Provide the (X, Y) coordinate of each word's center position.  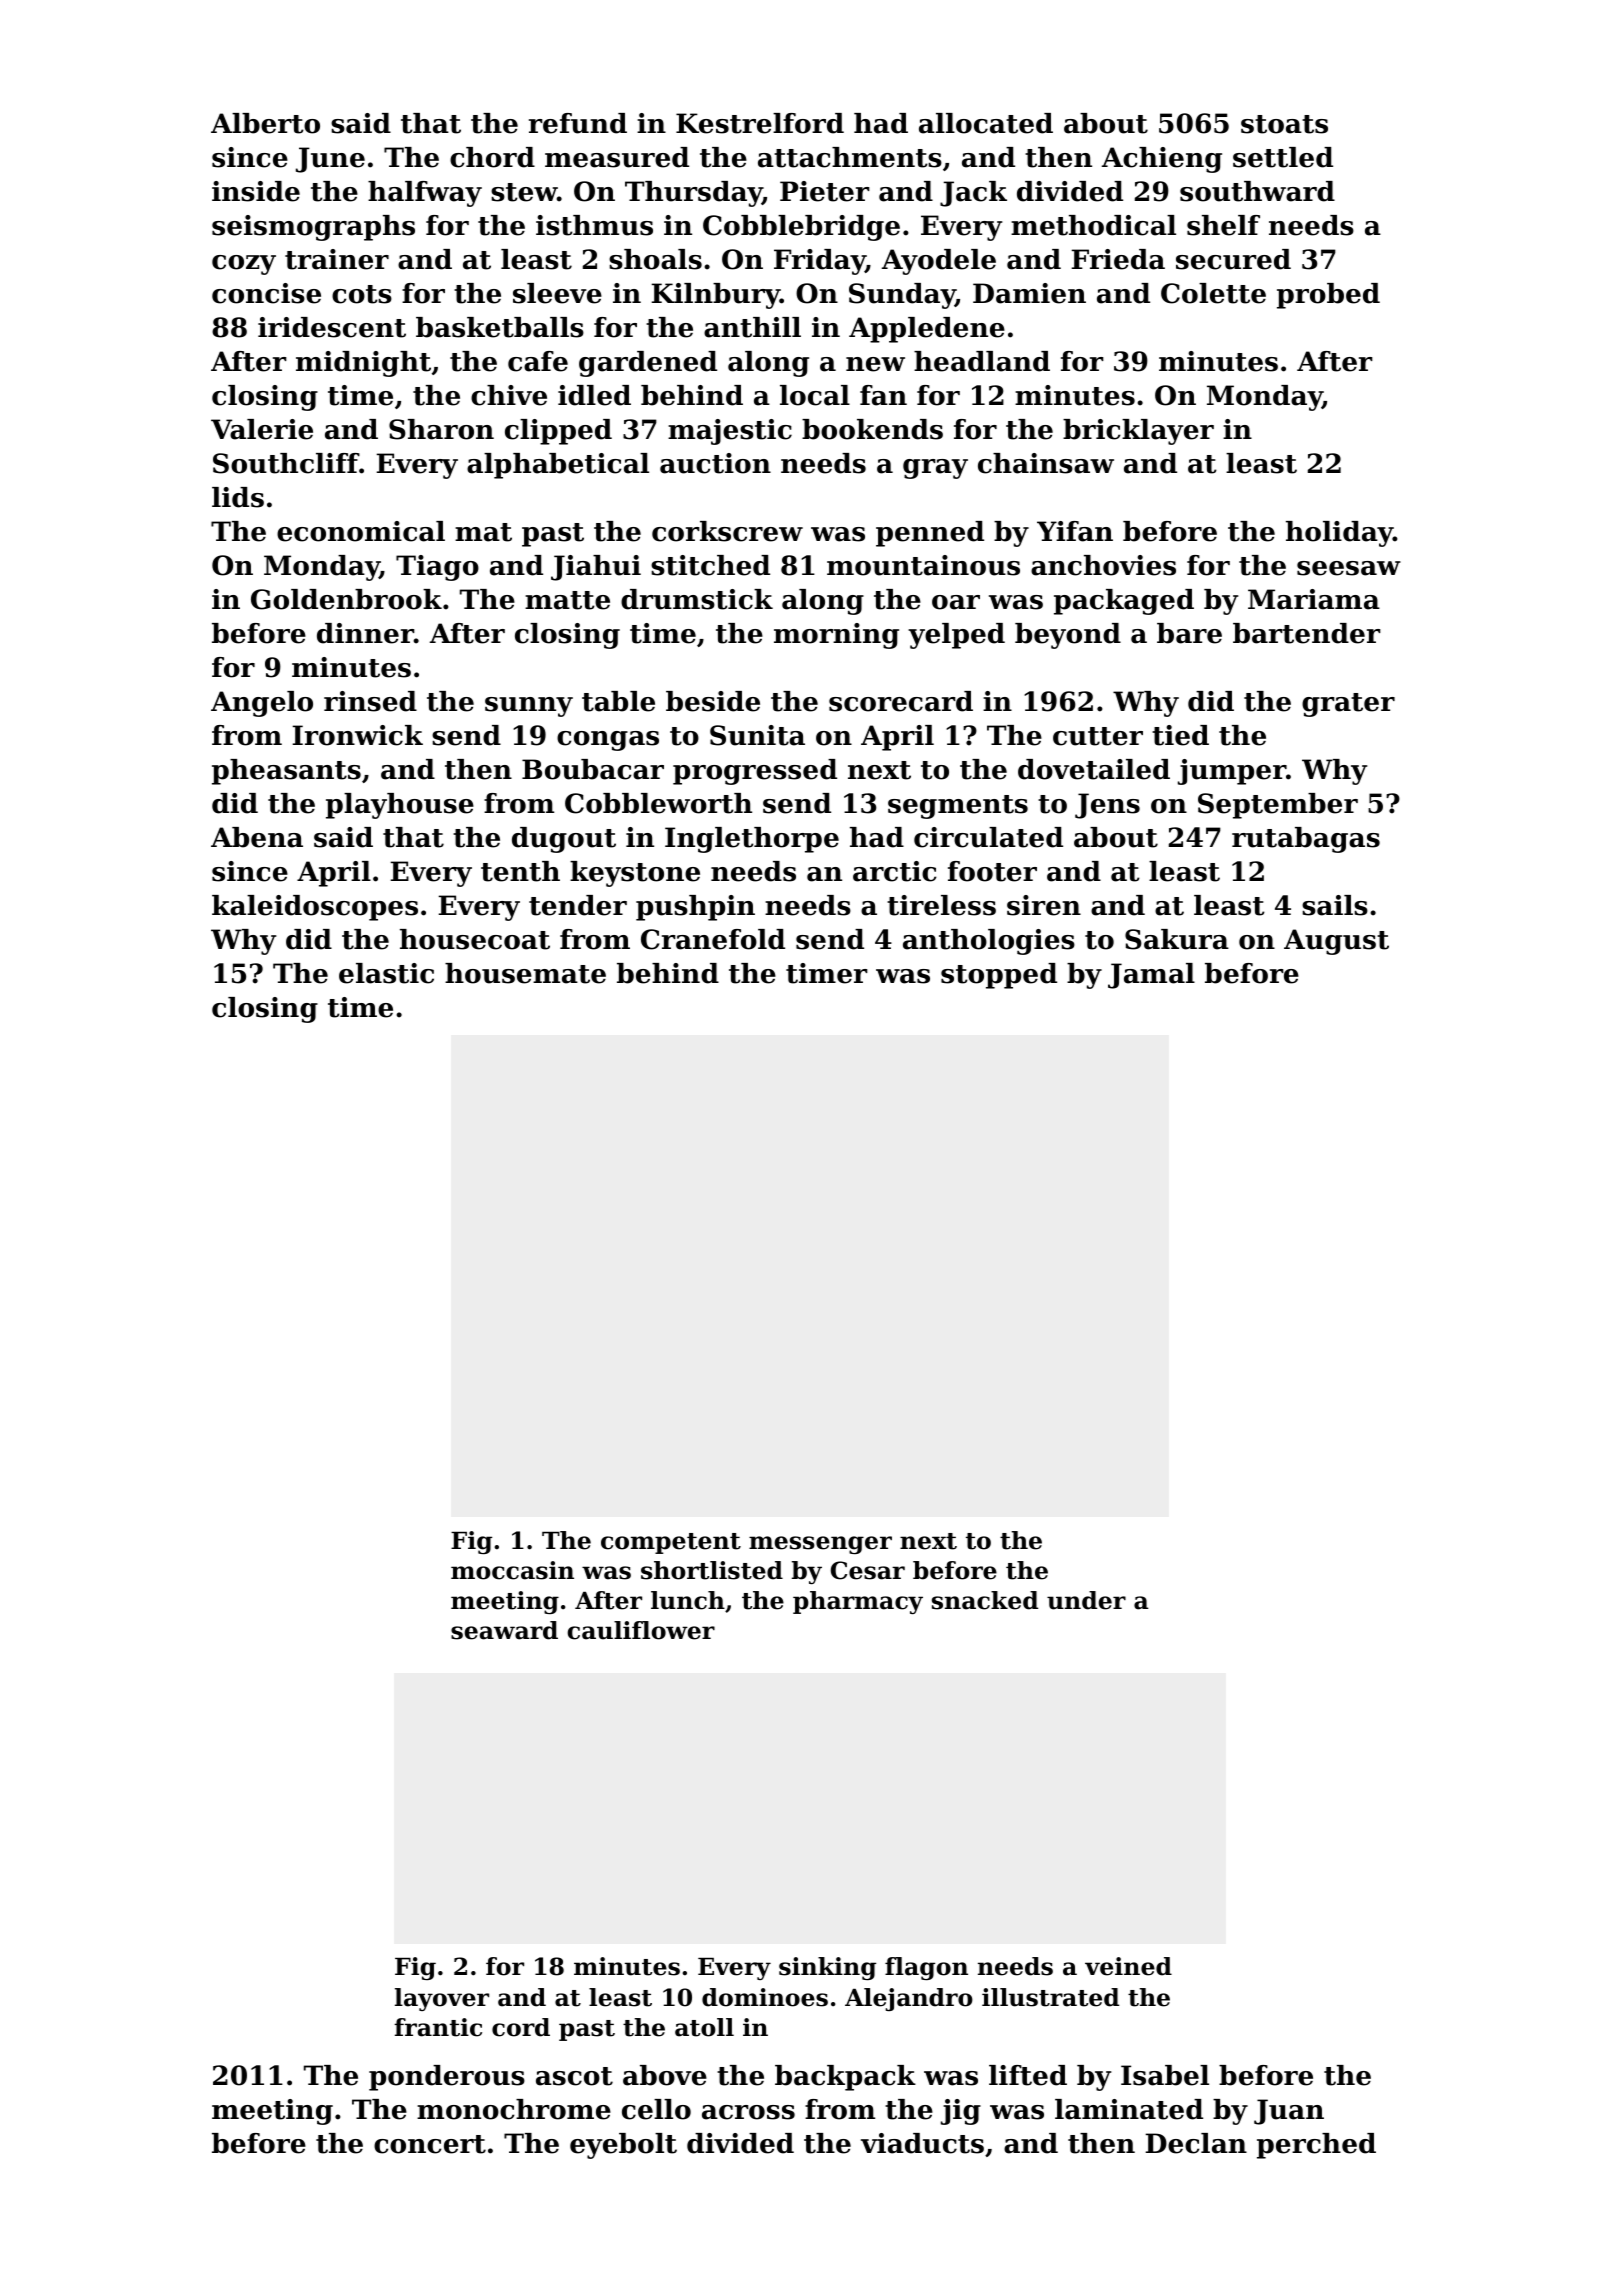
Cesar (868, 1570)
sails (1335, 905)
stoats (1284, 124)
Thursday (693, 194)
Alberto (265, 123)
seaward (504, 1630)
